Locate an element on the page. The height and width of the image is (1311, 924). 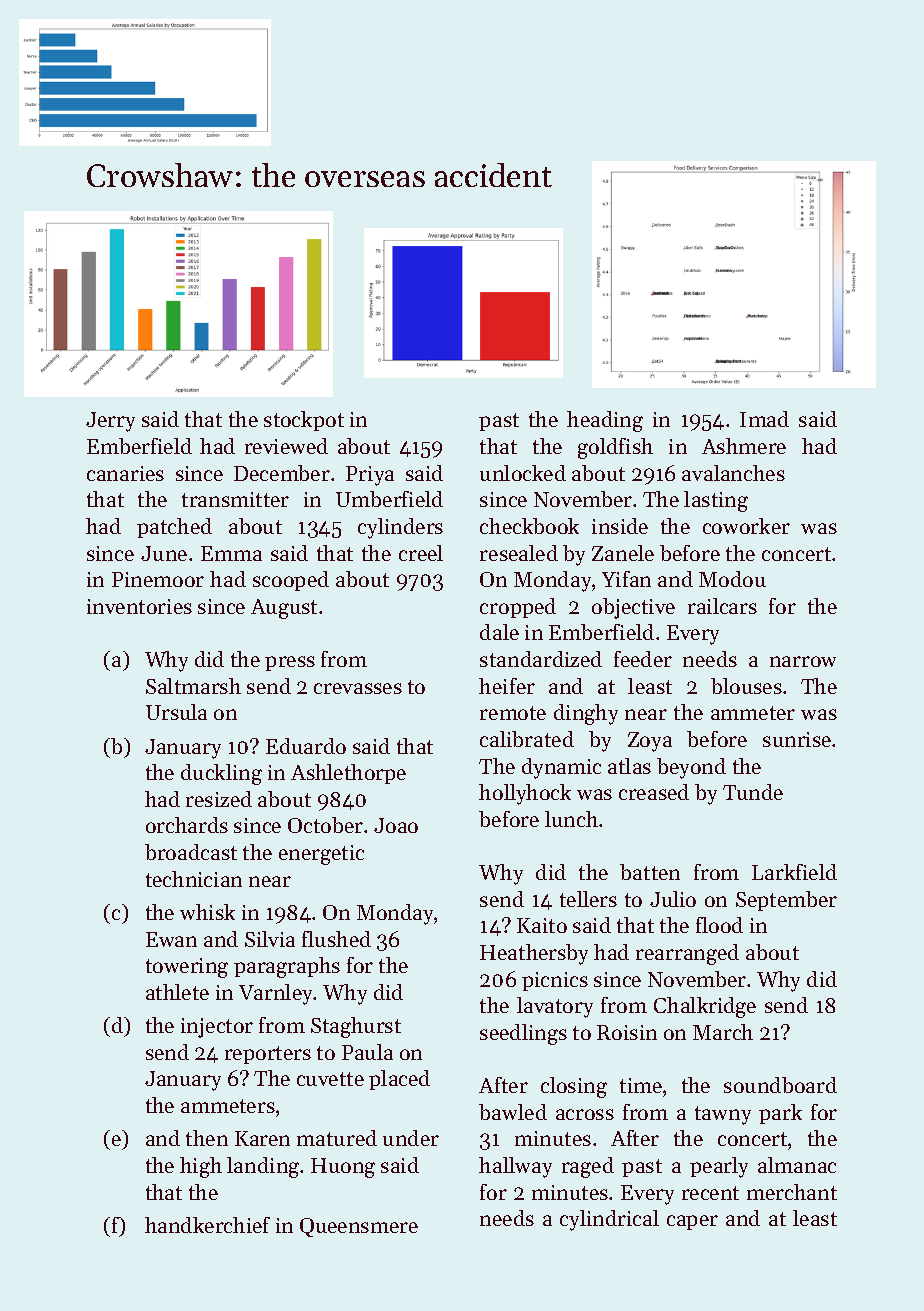
Joao is located at coordinates (396, 825).
